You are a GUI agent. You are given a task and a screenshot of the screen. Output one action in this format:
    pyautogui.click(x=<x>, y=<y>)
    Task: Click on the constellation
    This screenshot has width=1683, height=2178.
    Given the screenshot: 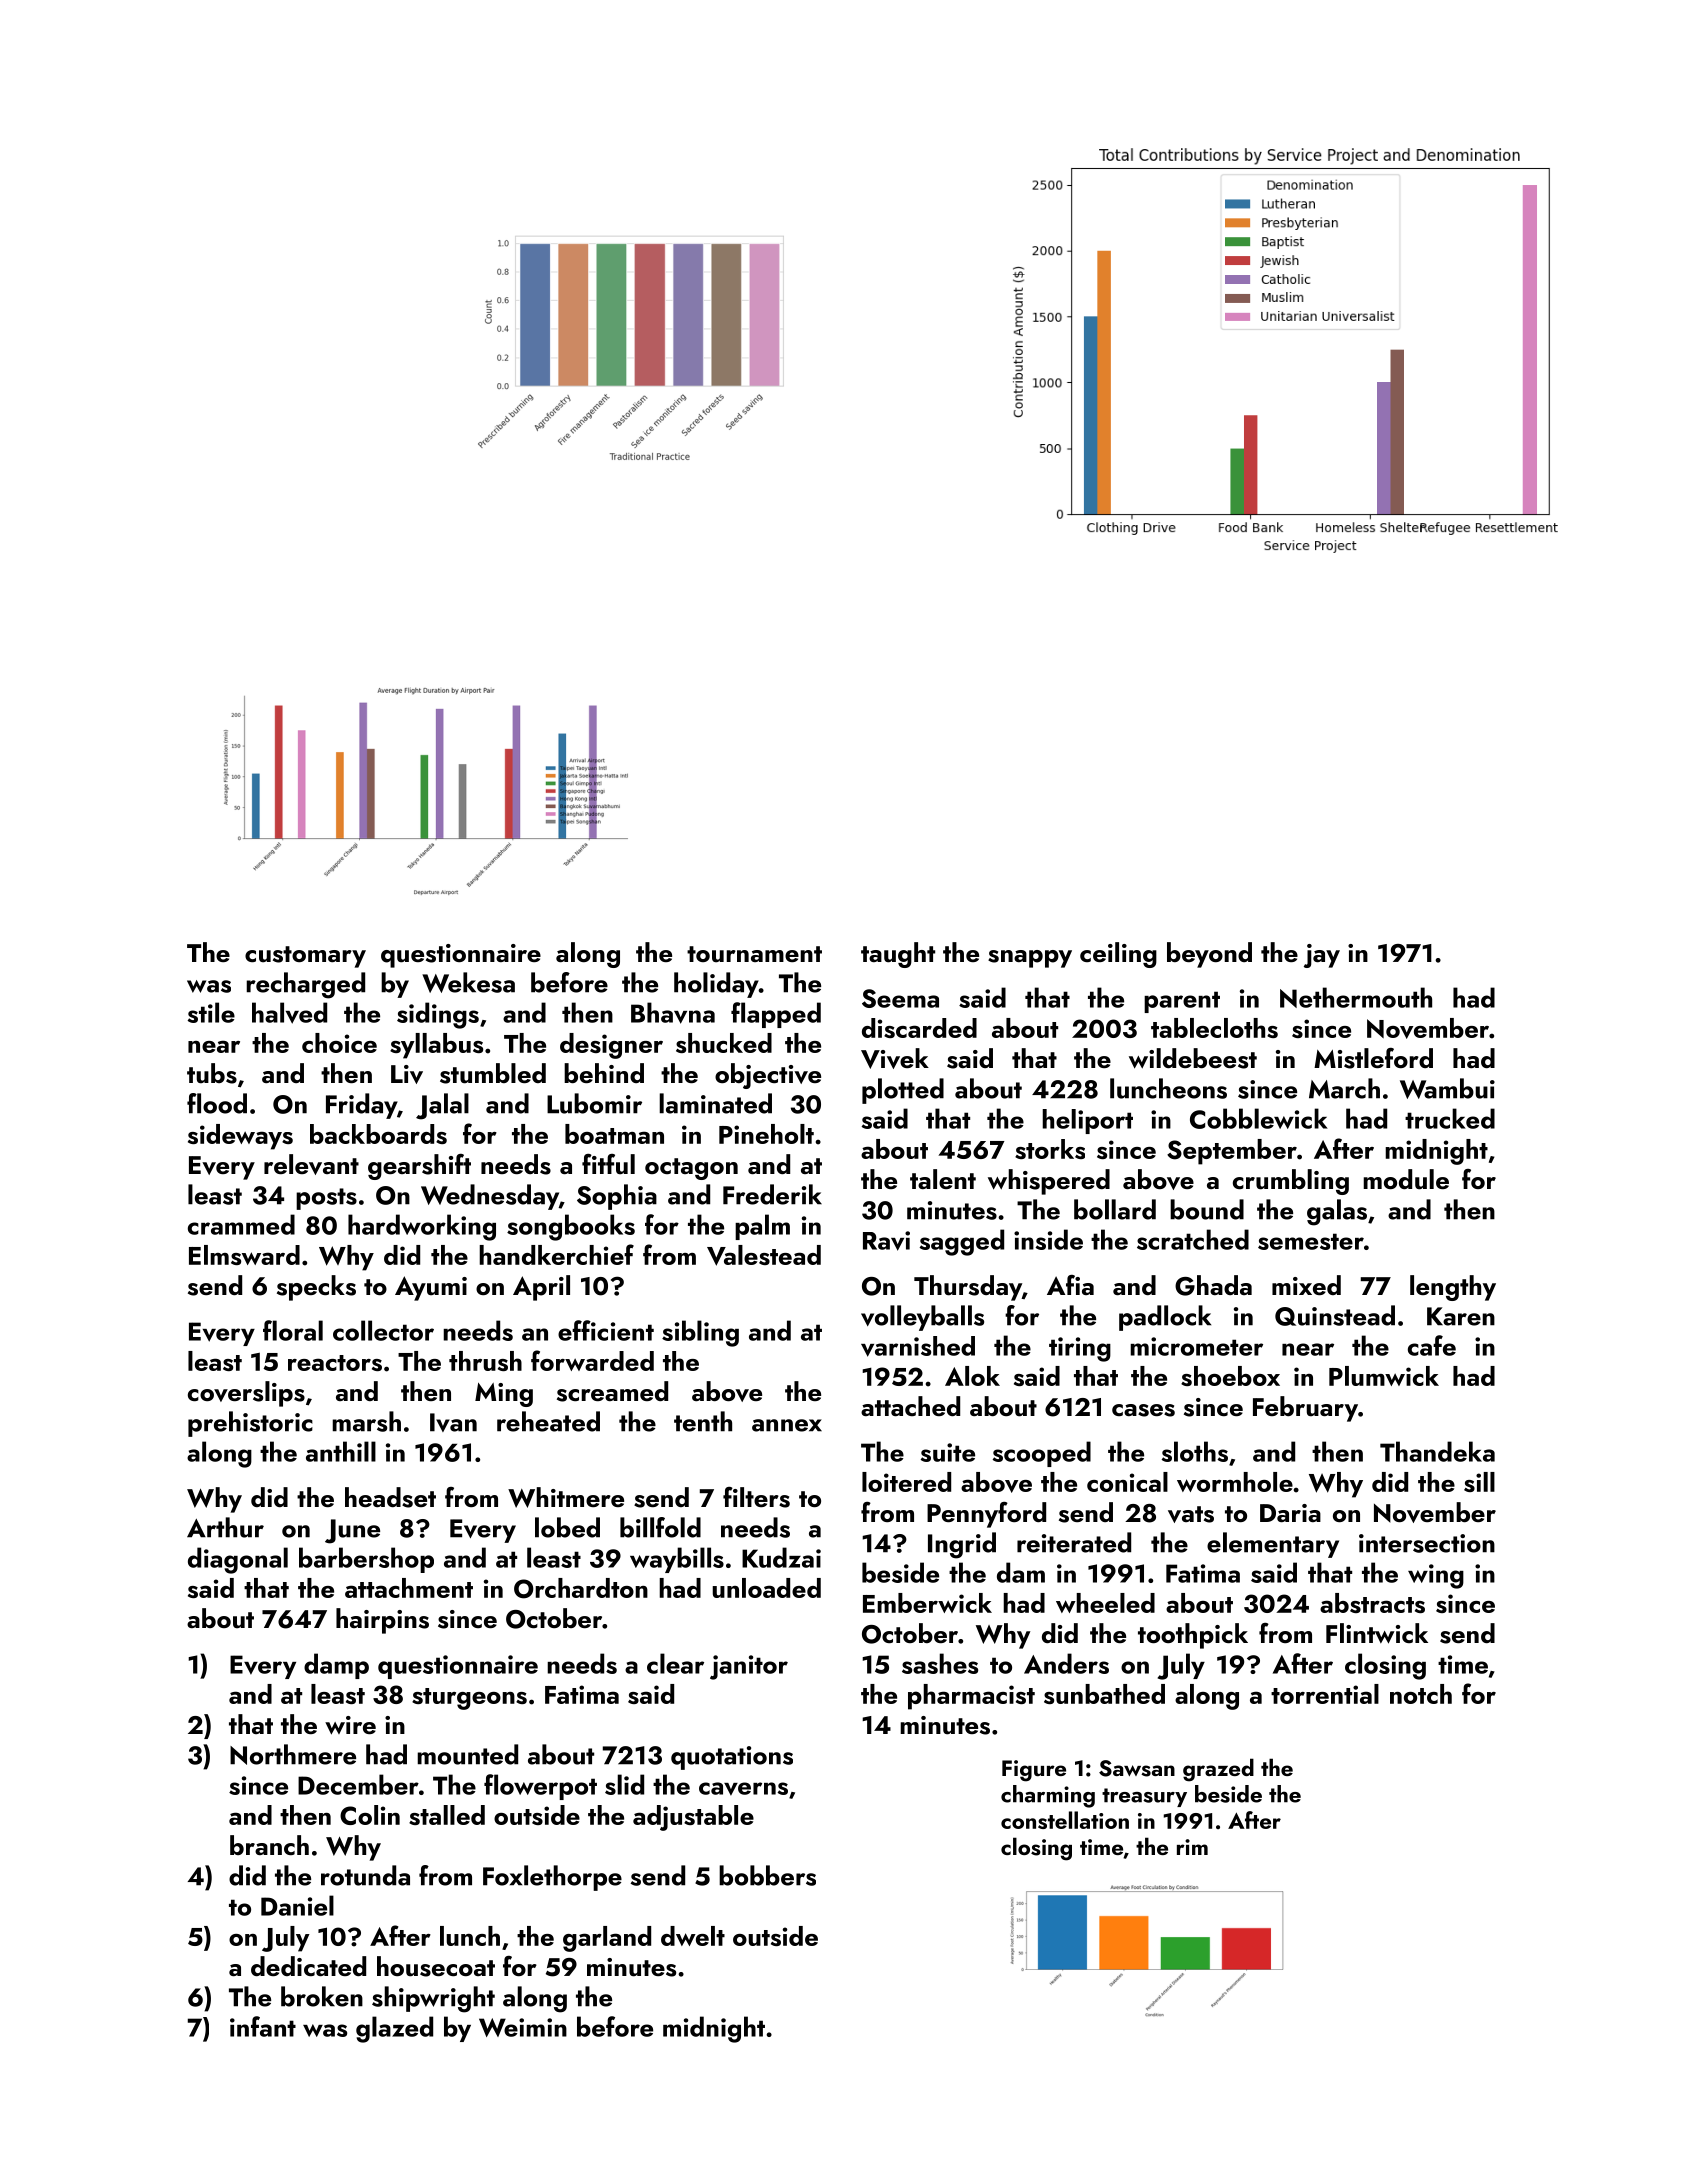 What is the action you would take?
    pyautogui.click(x=1065, y=1820)
